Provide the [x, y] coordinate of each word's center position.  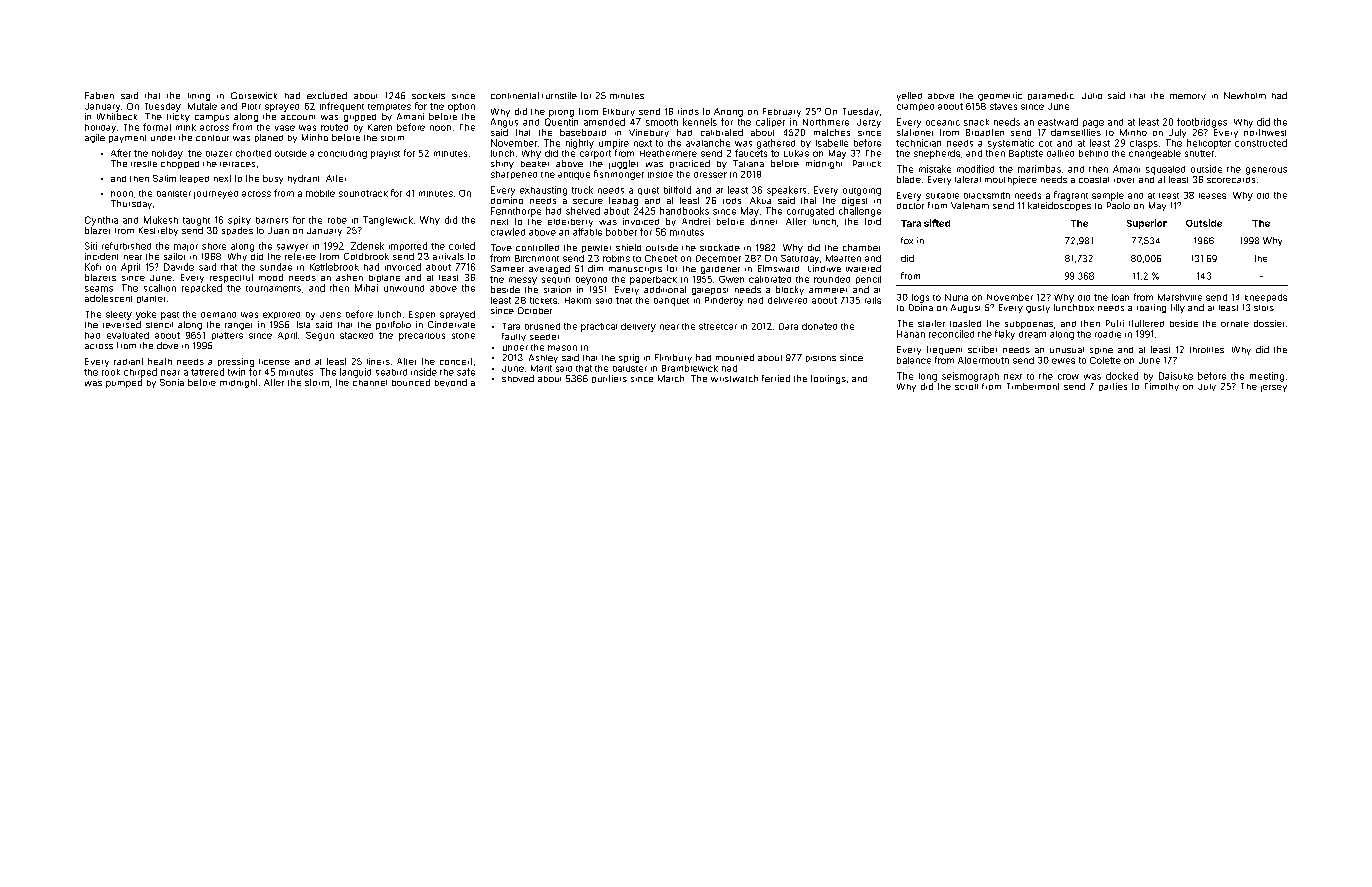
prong [561, 113]
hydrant [303, 179]
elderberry [570, 223]
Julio [1092, 96]
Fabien [99, 95]
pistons [821, 359]
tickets [543, 300]
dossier [1269, 323]
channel [370, 383]
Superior [1147, 224]
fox [907, 240]
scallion [160, 288]
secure [588, 201]
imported [408, 246]
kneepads [1266, 298]
